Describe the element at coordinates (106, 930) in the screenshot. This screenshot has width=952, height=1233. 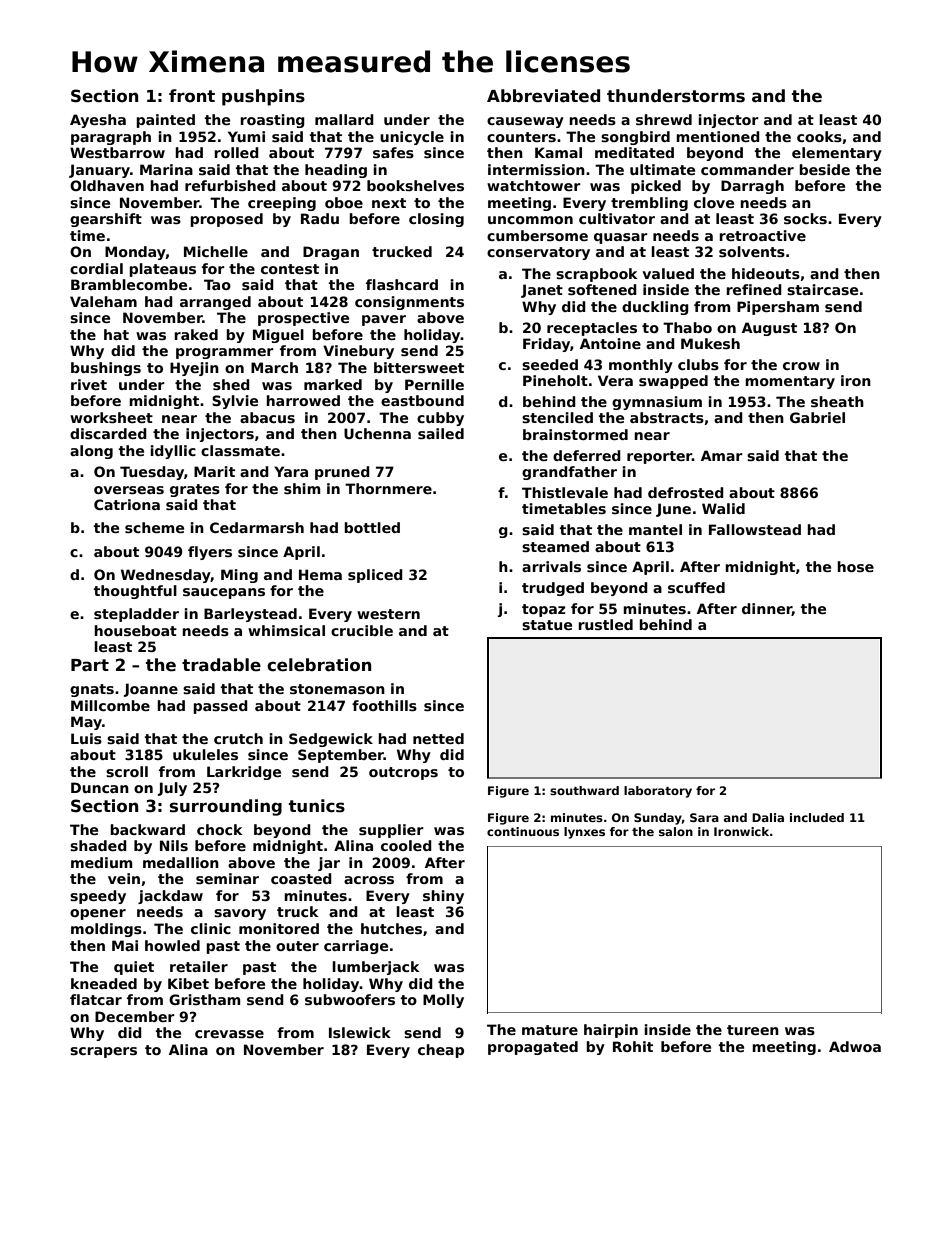
I see `moldings` at that location.
